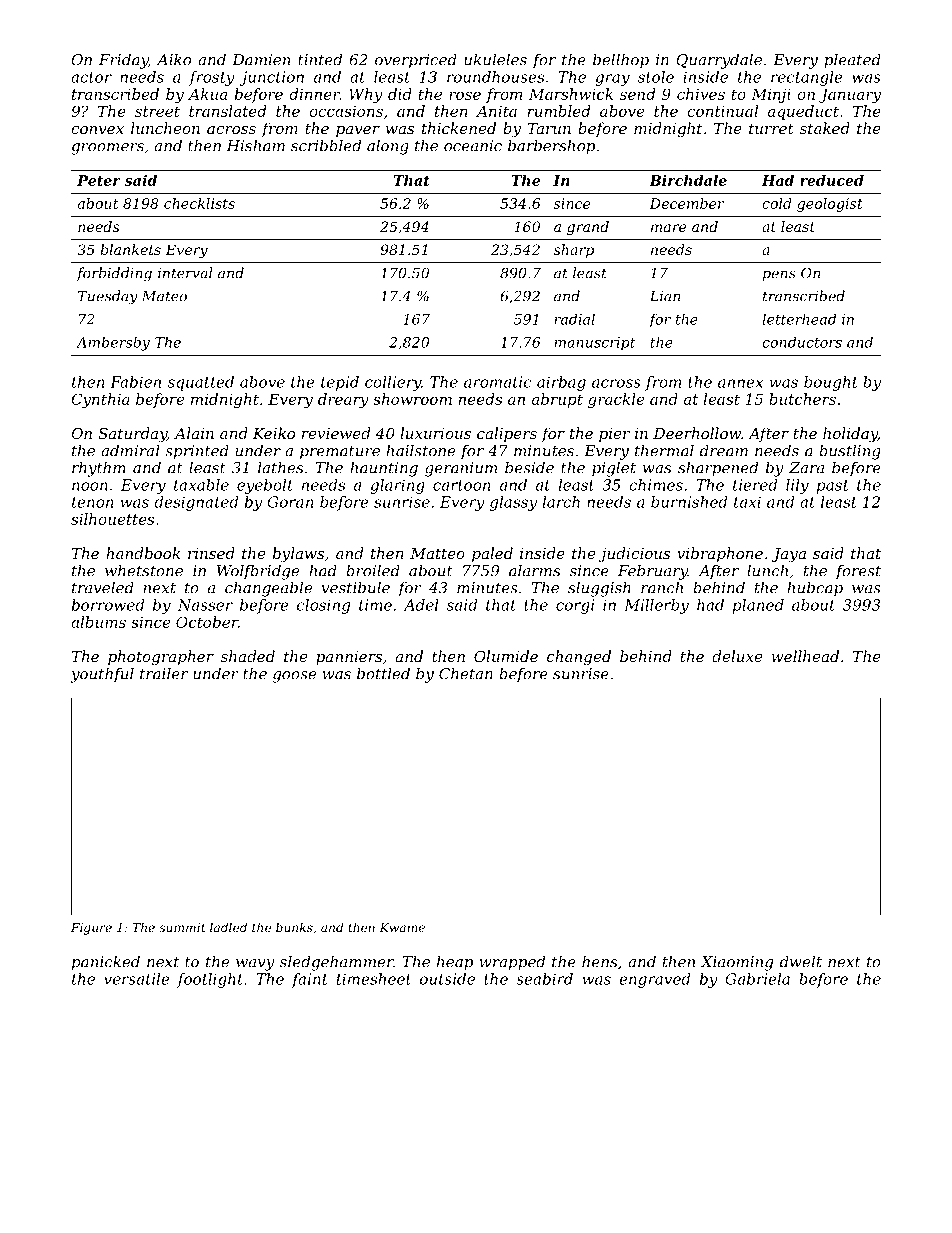 This document has height=1233, width=952. I want to click on radial, so click(575, 319).
